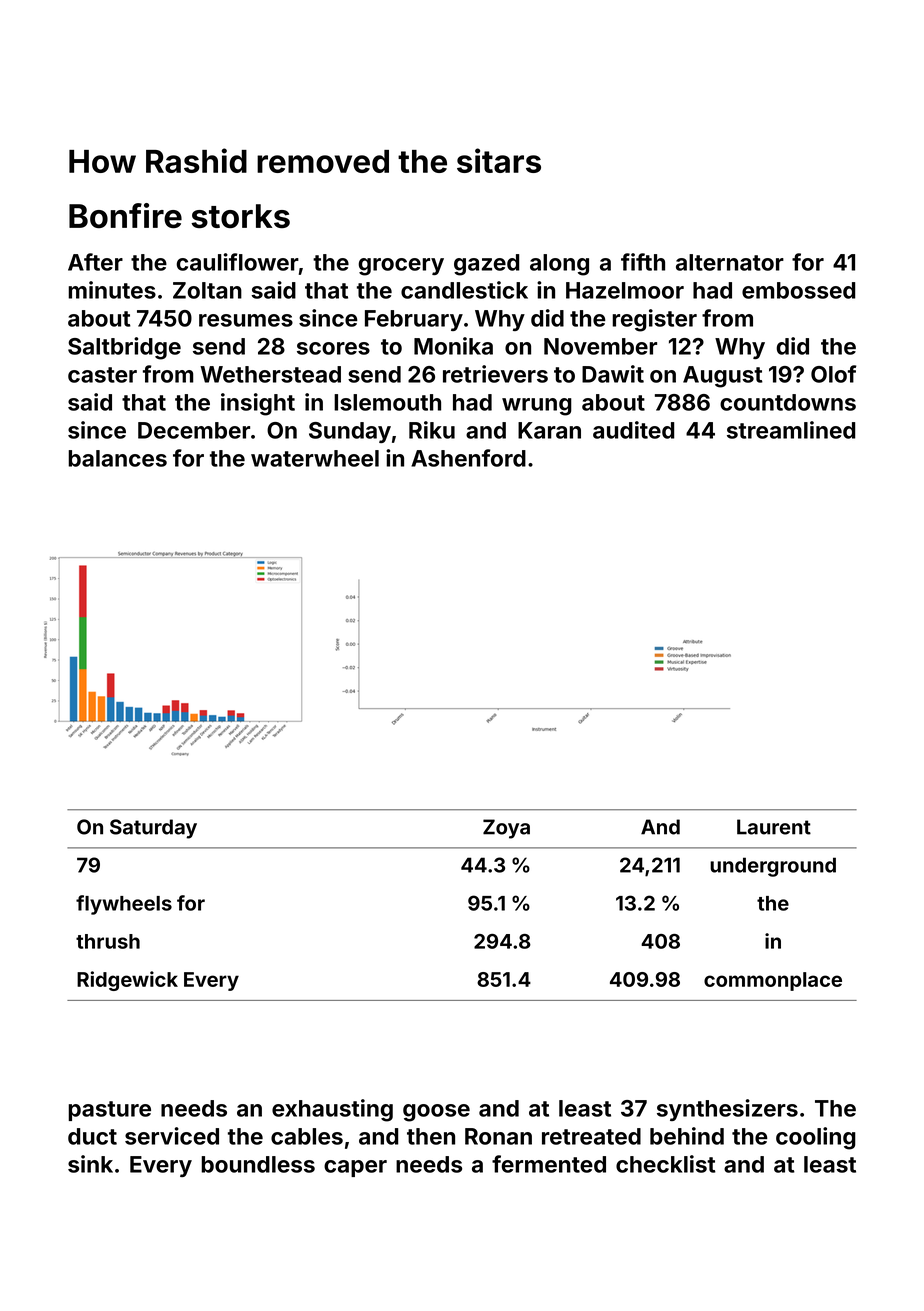  What do you see at coordinates (125, 216) in the document?
I see `Bonfire` at bounding box center [125, 216].
